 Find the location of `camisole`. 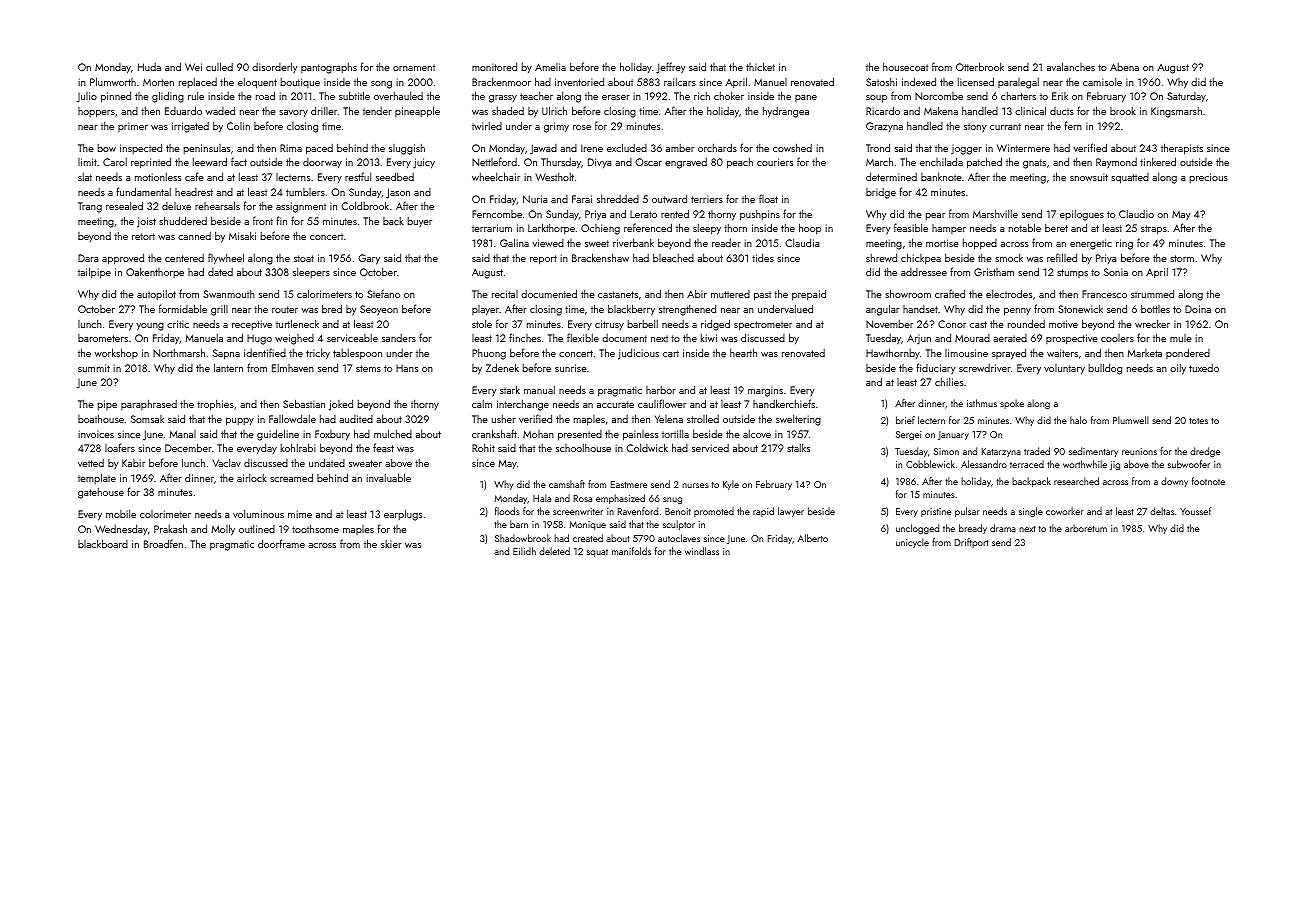

camisole is located at coordinates (1102, 82).
